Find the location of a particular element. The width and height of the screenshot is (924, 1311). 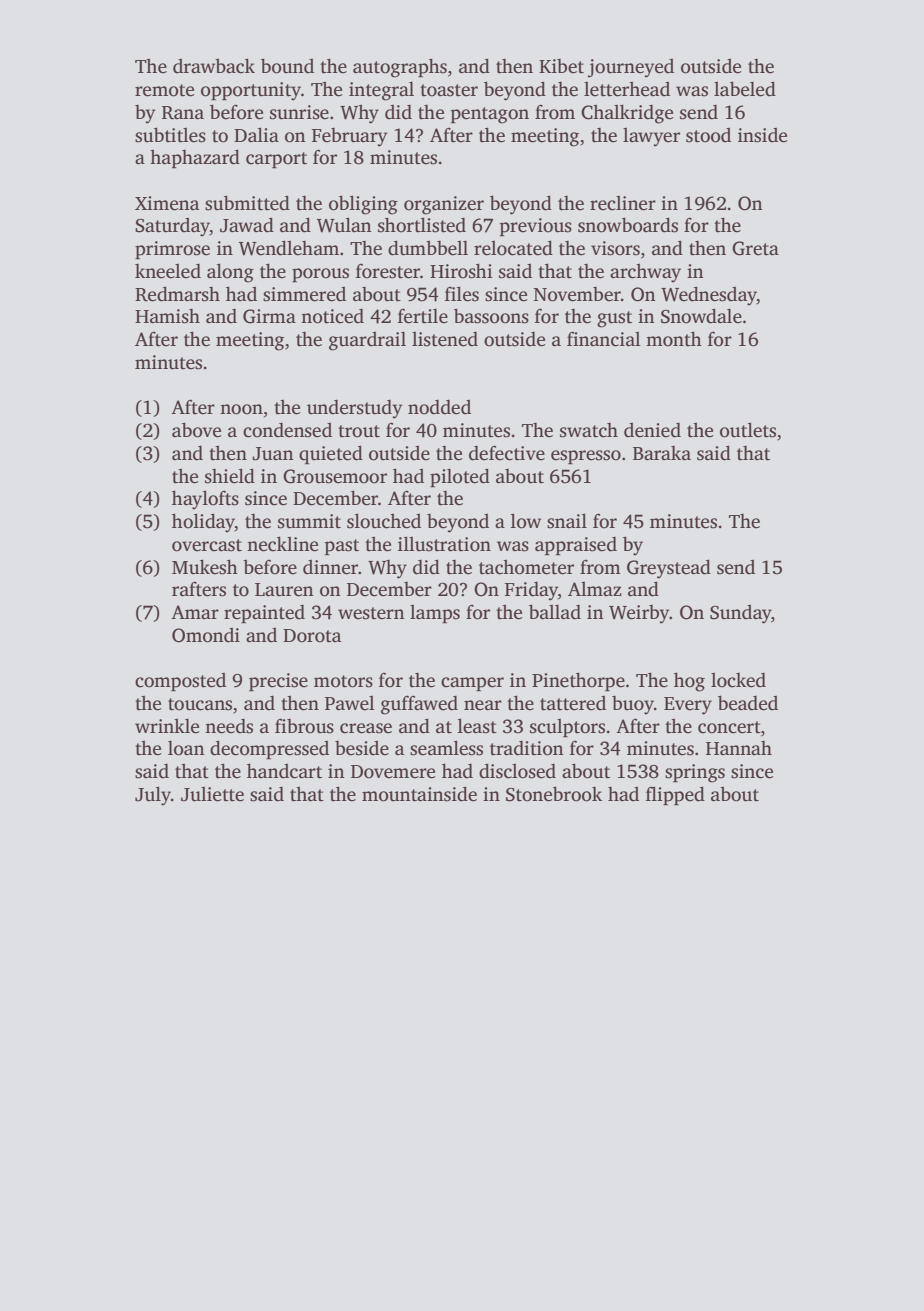

holiday is located at coordinates (203, 523).
